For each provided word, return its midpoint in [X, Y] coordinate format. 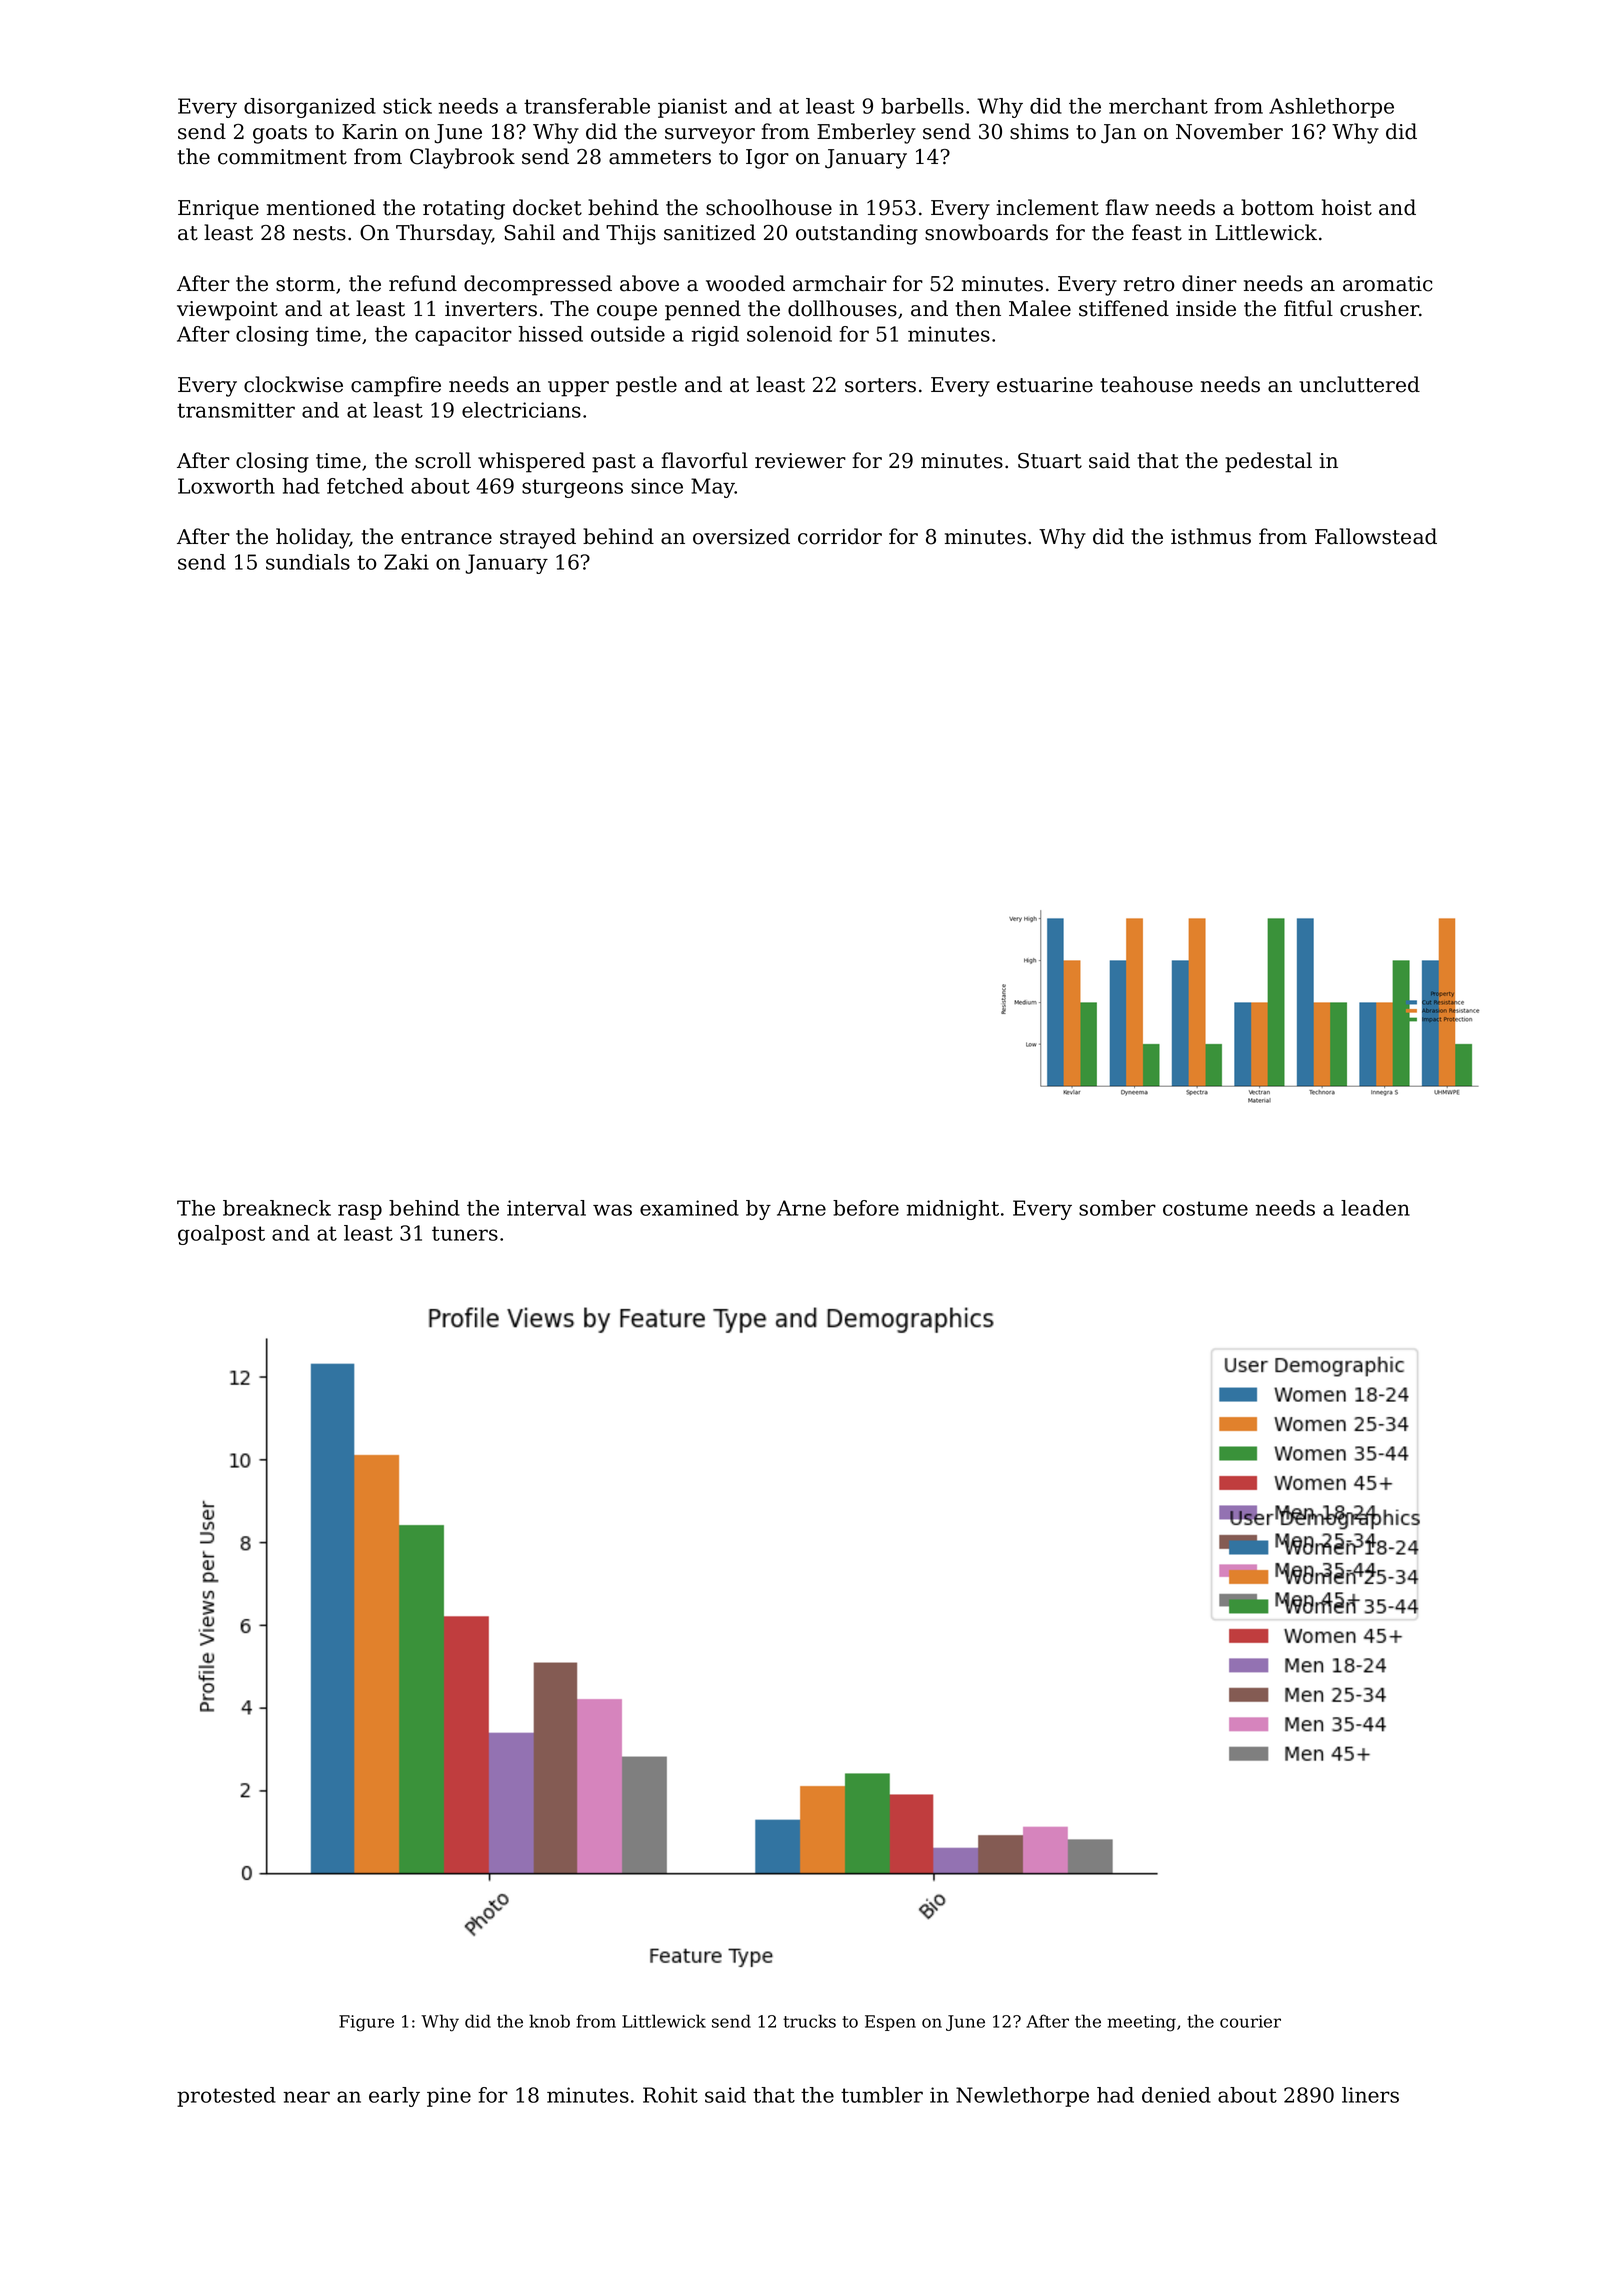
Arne [801, 1208]
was [612, 1210]
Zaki [406, 562]
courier [1250, 2021]
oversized [741, 536]
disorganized [310, 108]
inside [1206, 308]
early [394, 2097]
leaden [1375, 1208]
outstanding [857, 234]
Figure [366, 2023]
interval [546, 1208]
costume [1205, 1208]
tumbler [882, 2095]
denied [1176, 2095]
